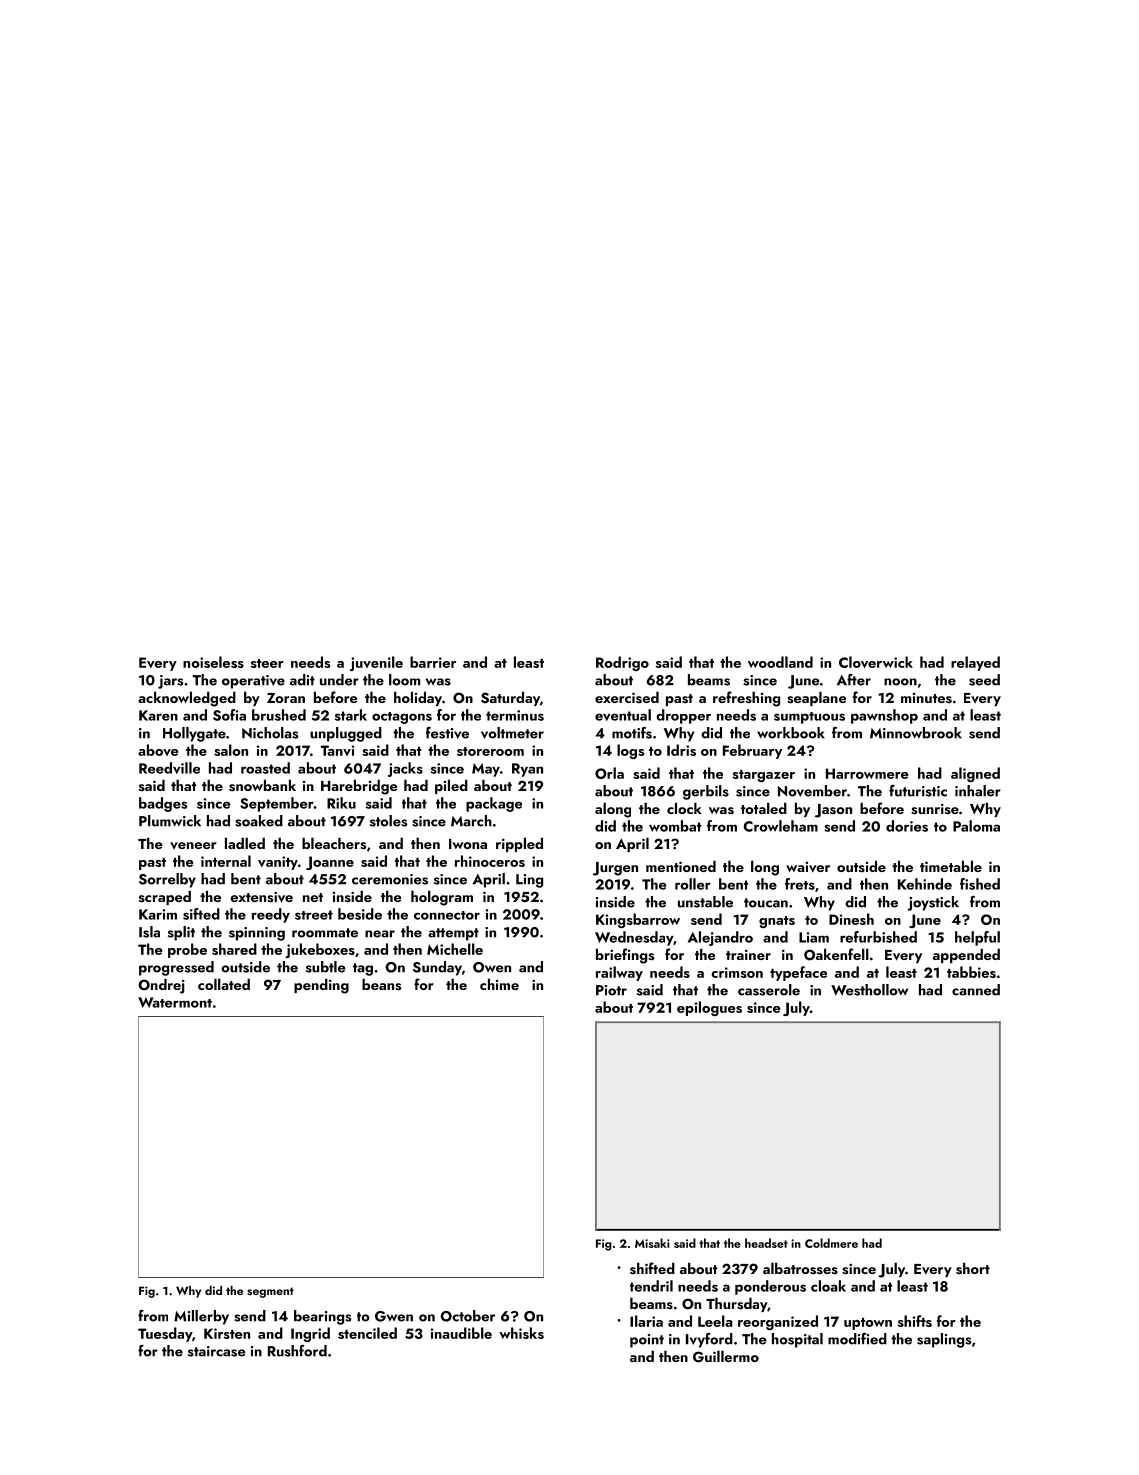 This image has width=1139, height=1475. I want to click on inhaler, so click(978, 791).
